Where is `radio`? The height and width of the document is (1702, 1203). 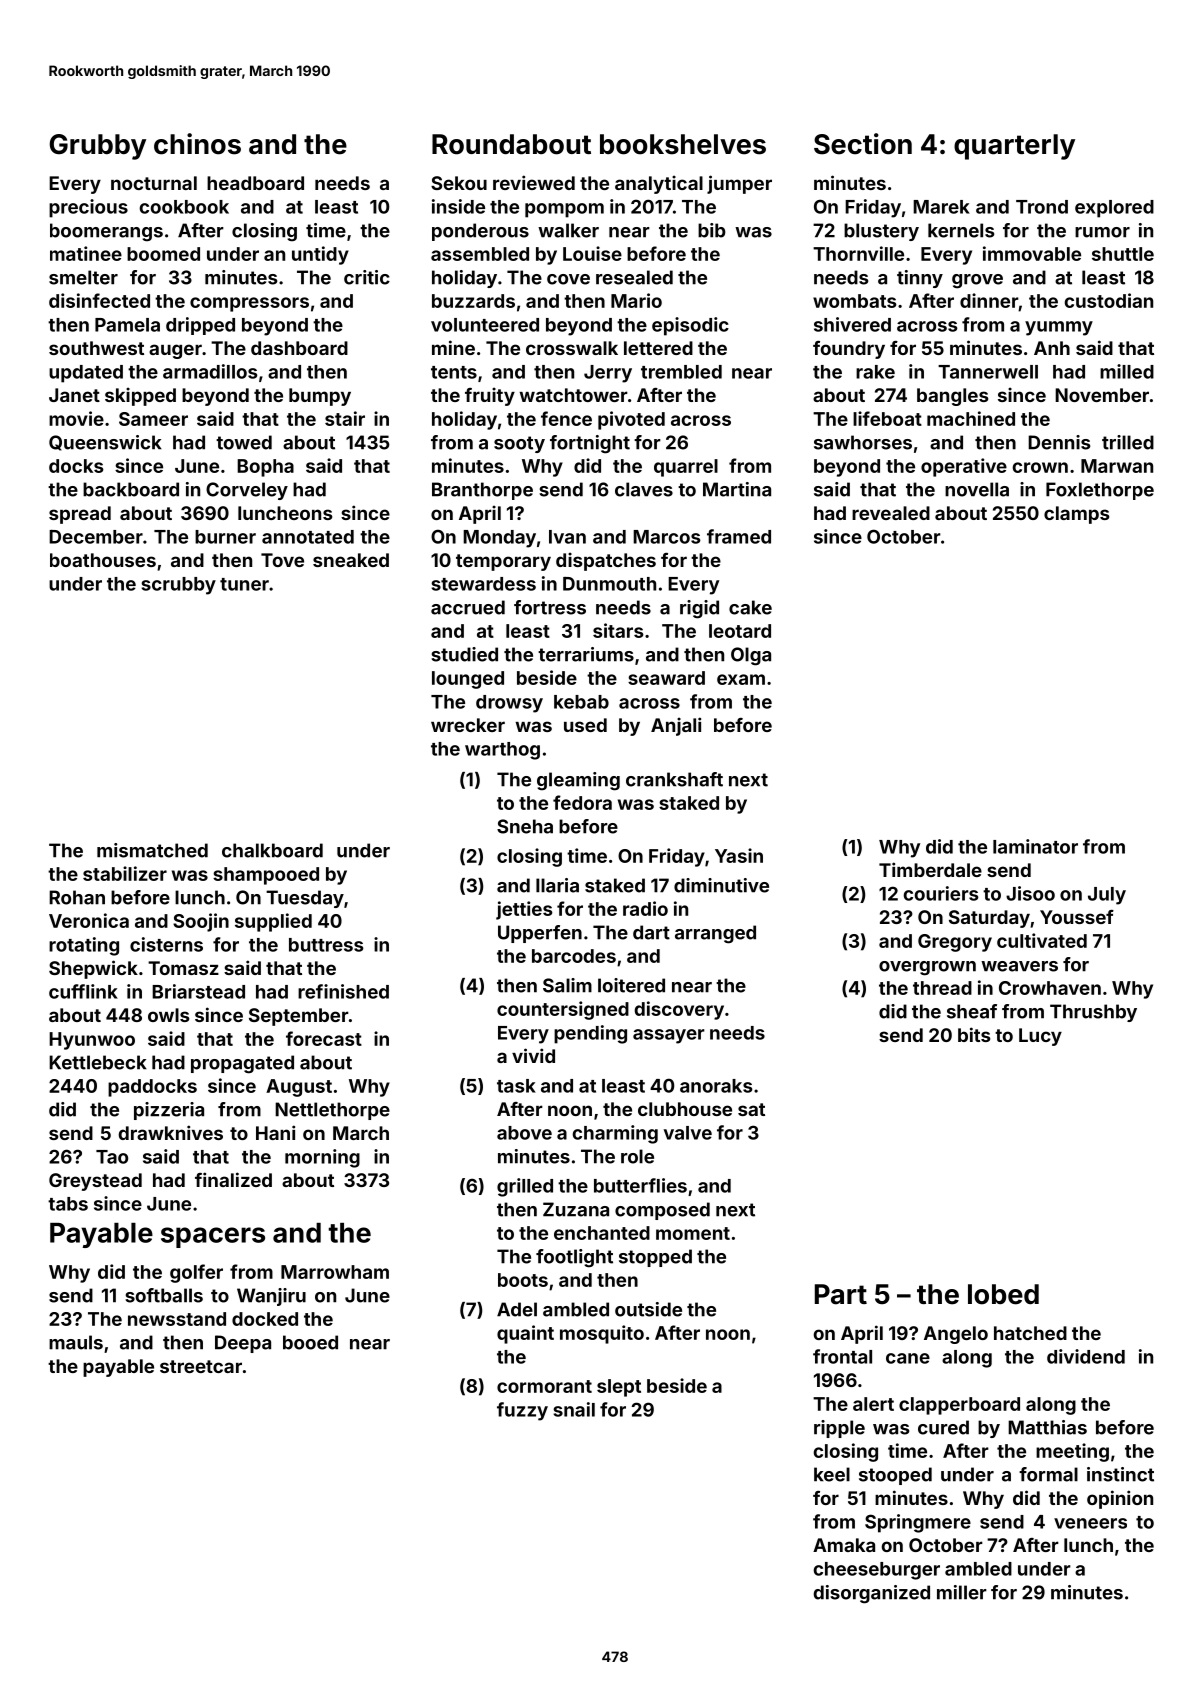 radio is located at coordinates (645, 908).
